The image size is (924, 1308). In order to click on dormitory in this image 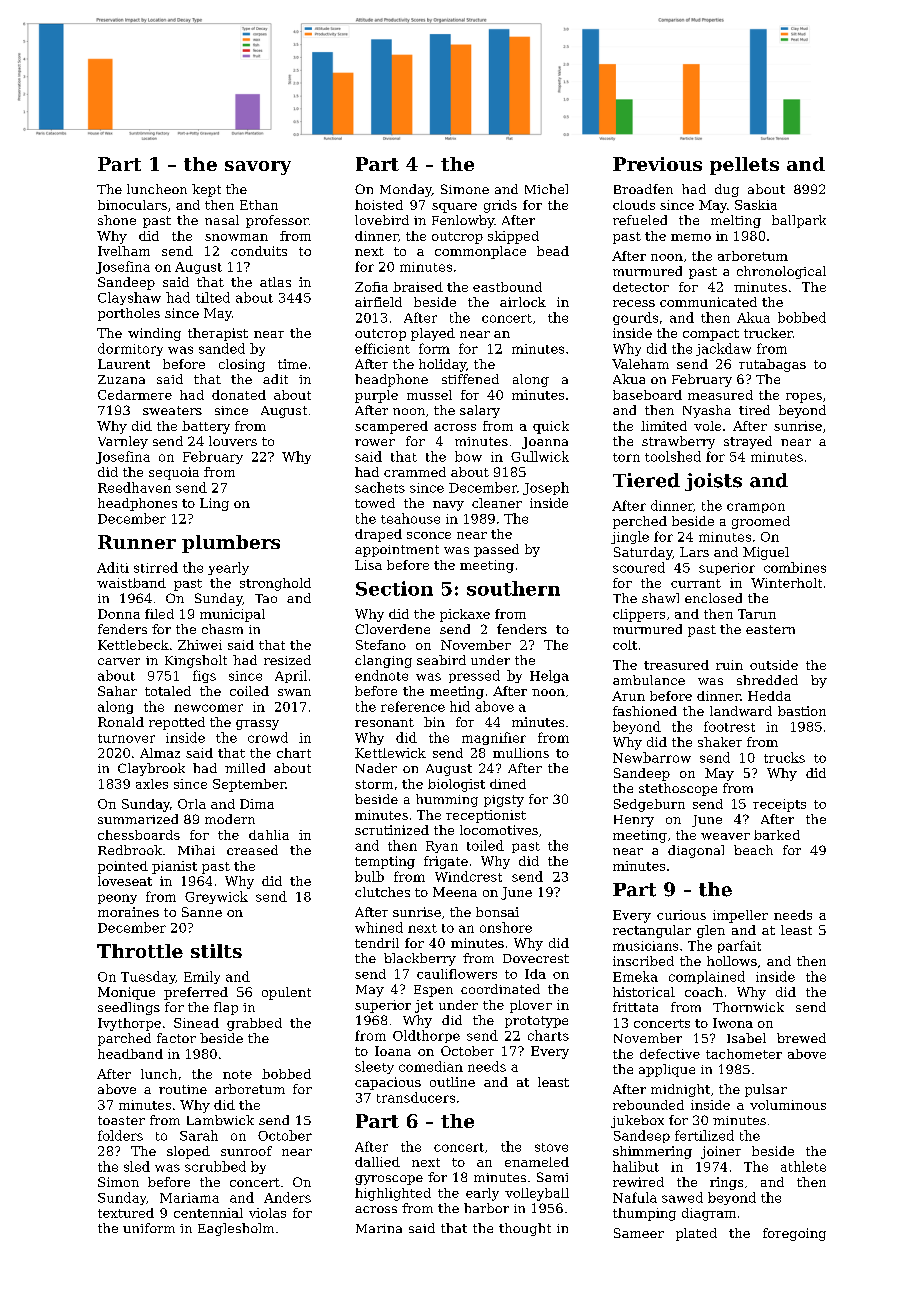, I will do `click(130, 349)`.
